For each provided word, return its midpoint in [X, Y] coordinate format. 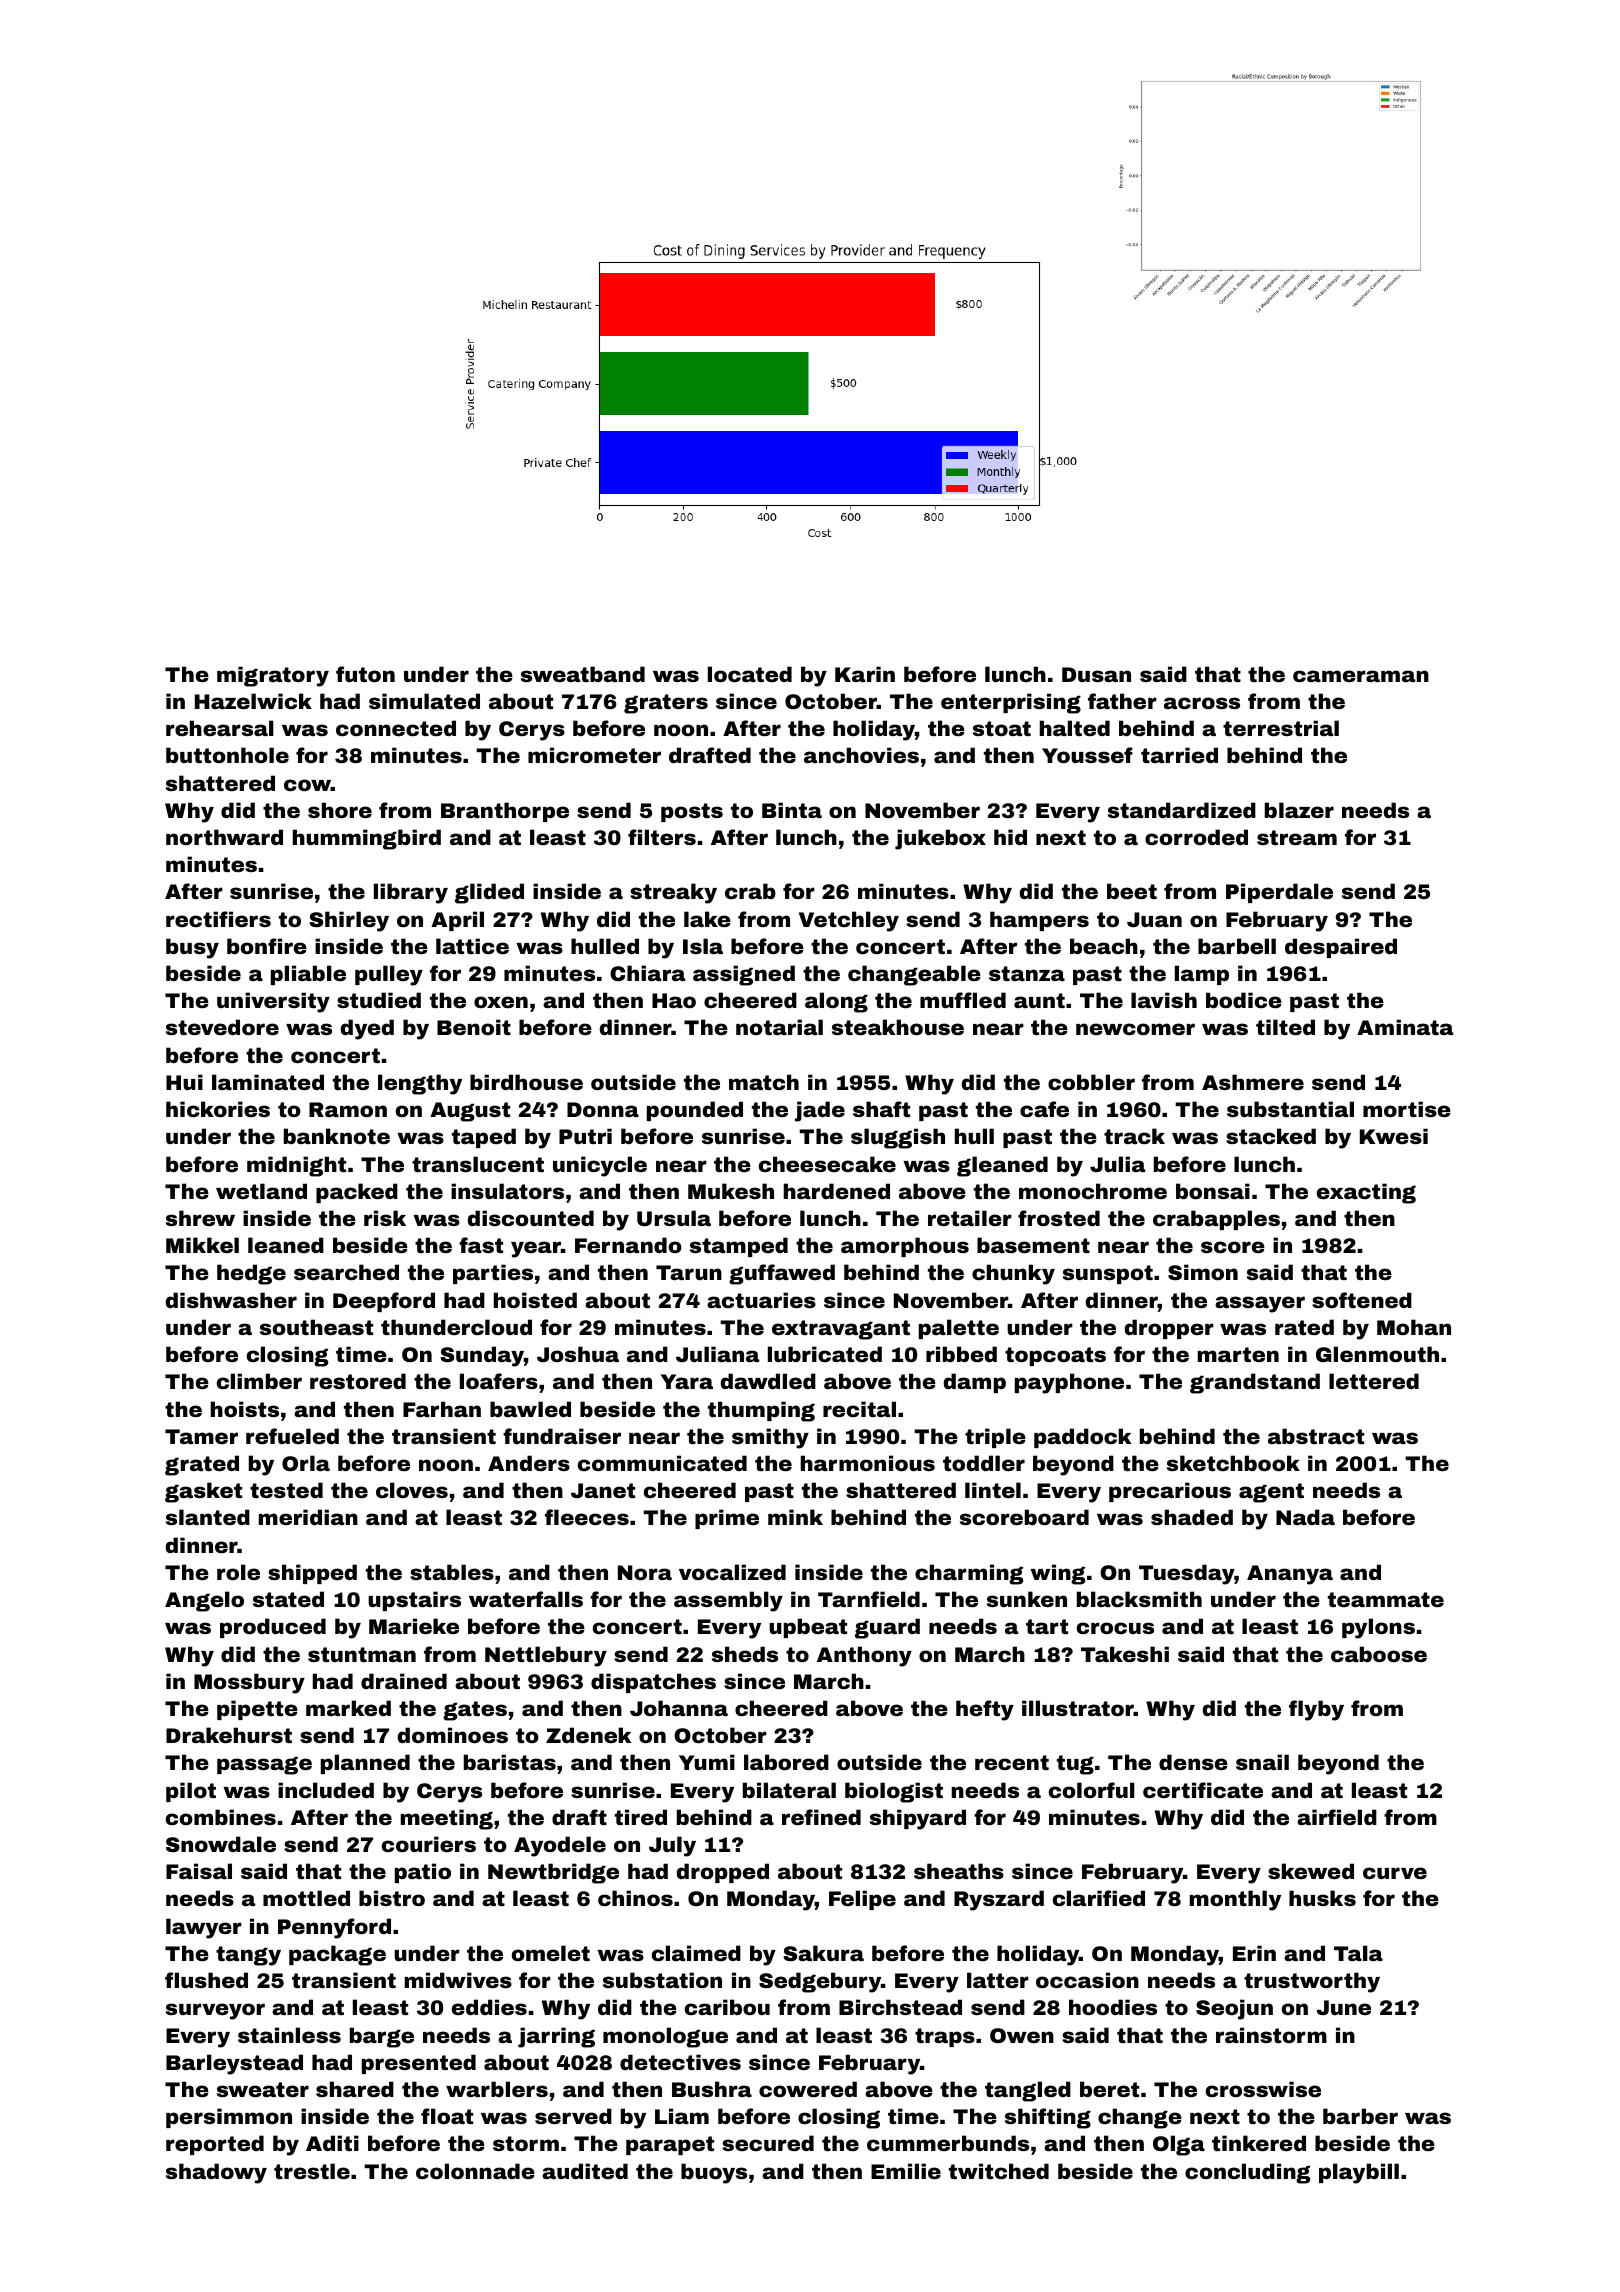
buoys [714, 2173]
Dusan [1096, 674]
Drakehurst [229, 1735]
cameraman [1361, 676]
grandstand [1255, 1383]
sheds [745, 1654]
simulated [424, 701]
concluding [1248, 2173]
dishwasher [231, 1300]
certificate [1203, 1790]
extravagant [841, 1330]
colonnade [475, 2171]
